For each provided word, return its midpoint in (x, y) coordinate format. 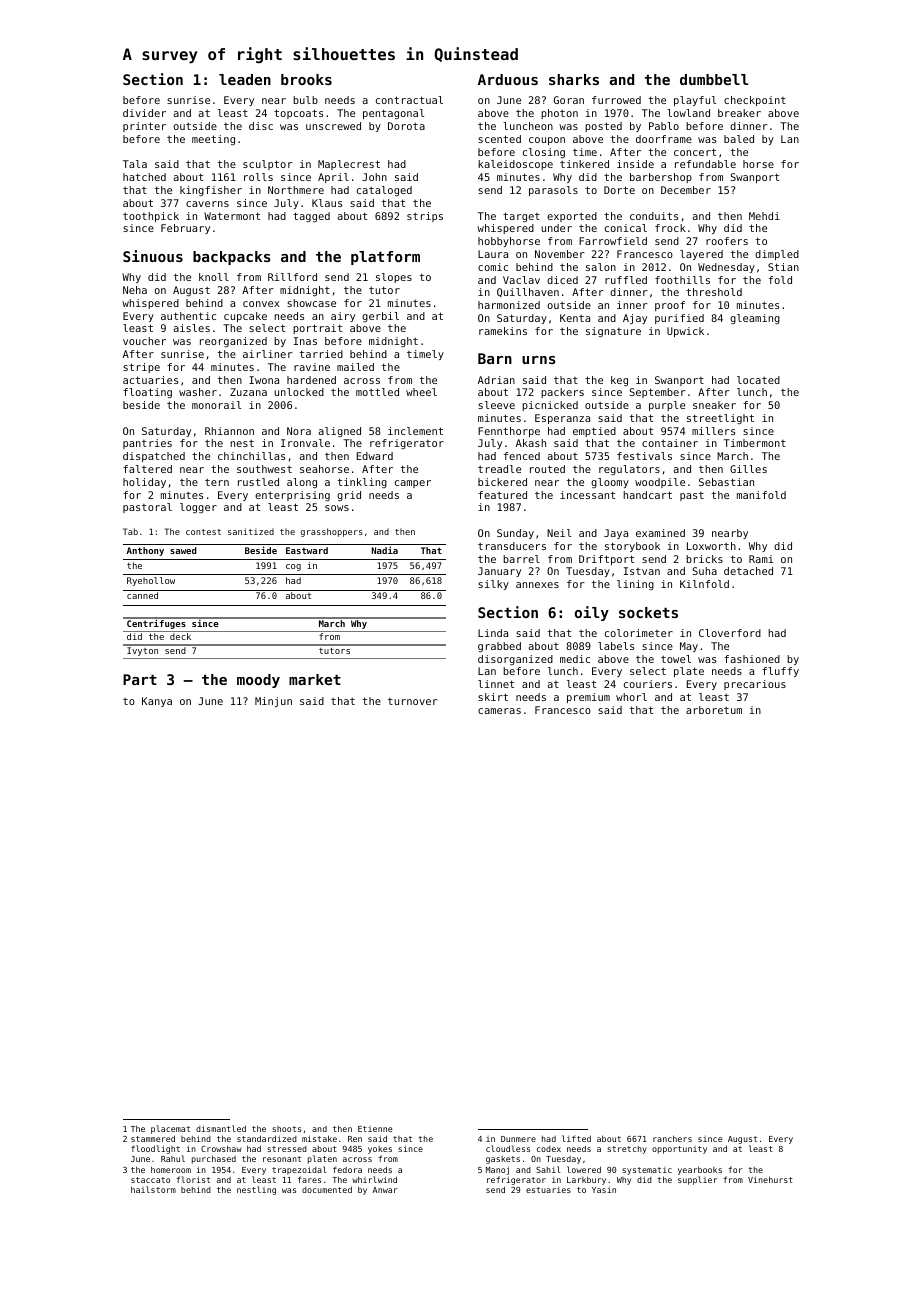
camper (413, 484)
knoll (214, 277)
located (758, 380)
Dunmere (518, 1139)
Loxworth (711, 546)
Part (140, 679)
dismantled (221, 1128)
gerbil (380, 317)
